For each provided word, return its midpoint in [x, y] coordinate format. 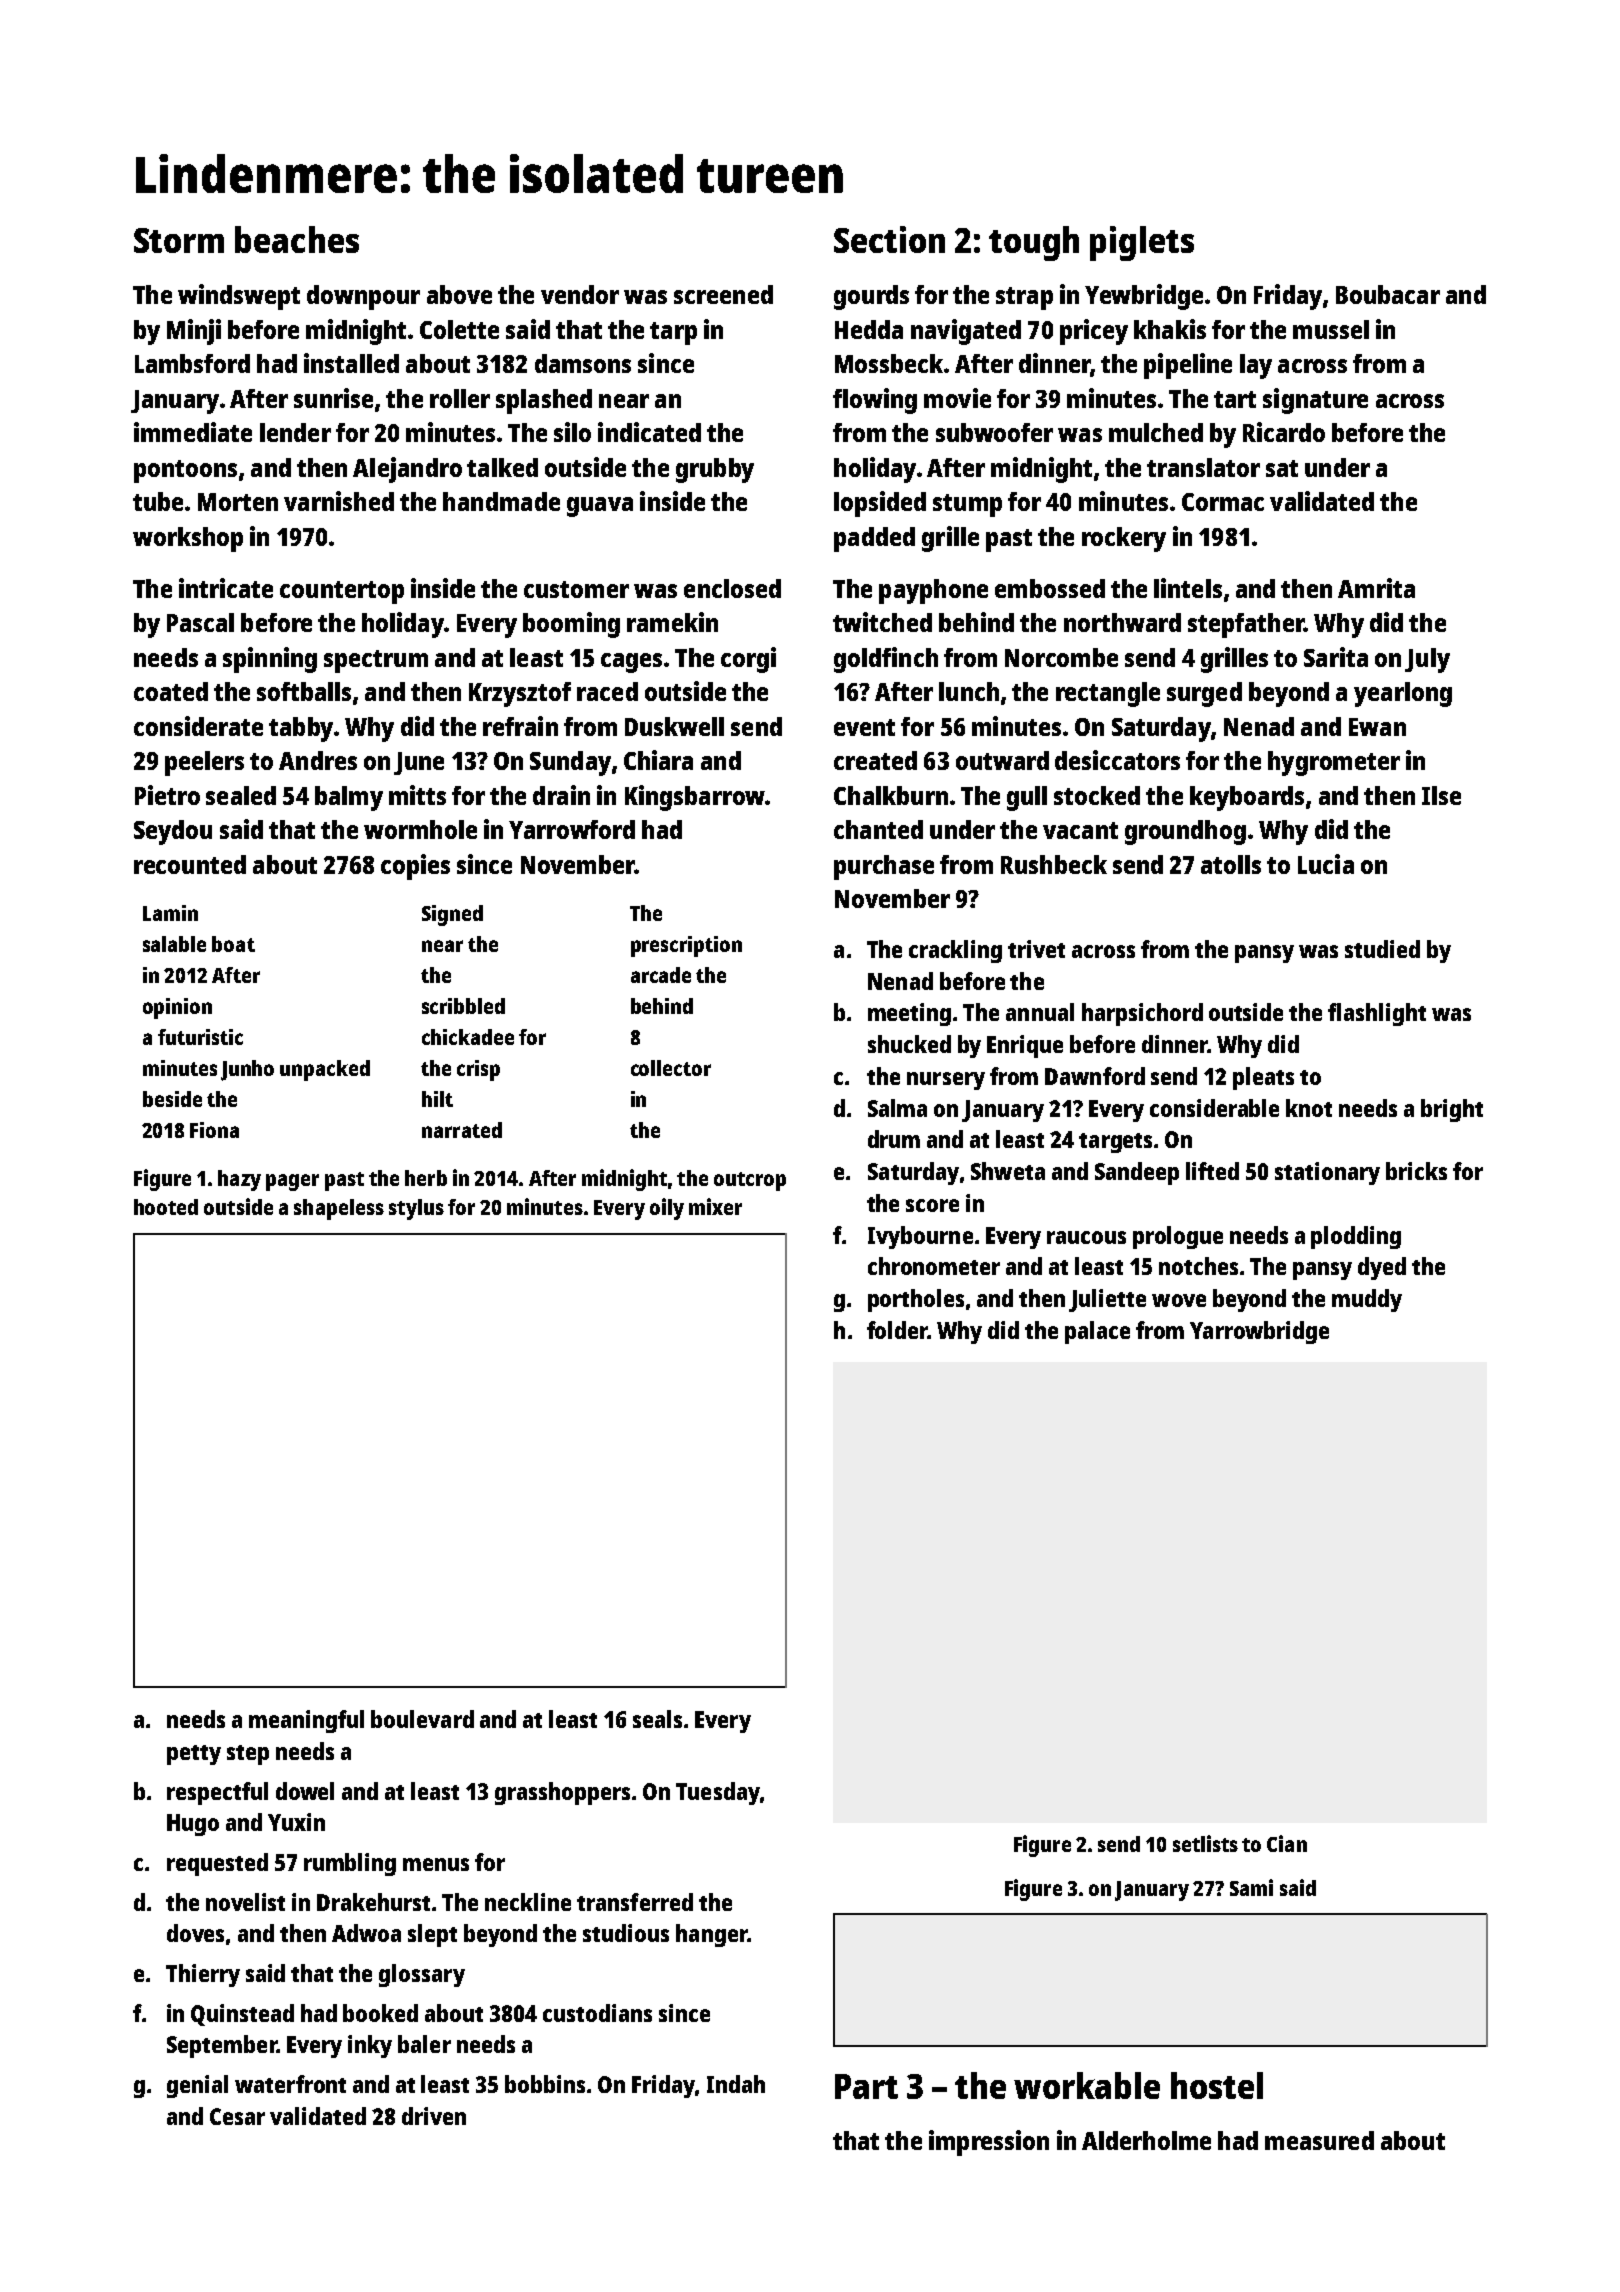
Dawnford [1095, 1076]
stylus [416, 1209]
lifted [1212, 1171]
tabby [301, 729]
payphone [933, 591]
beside [172, 1099]
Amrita [1376, 588]
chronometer [934, 1266]
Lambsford [192, 363]
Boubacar [1388, 294]
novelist [245, 1902]
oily [667, 1209]
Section [889, 239]
